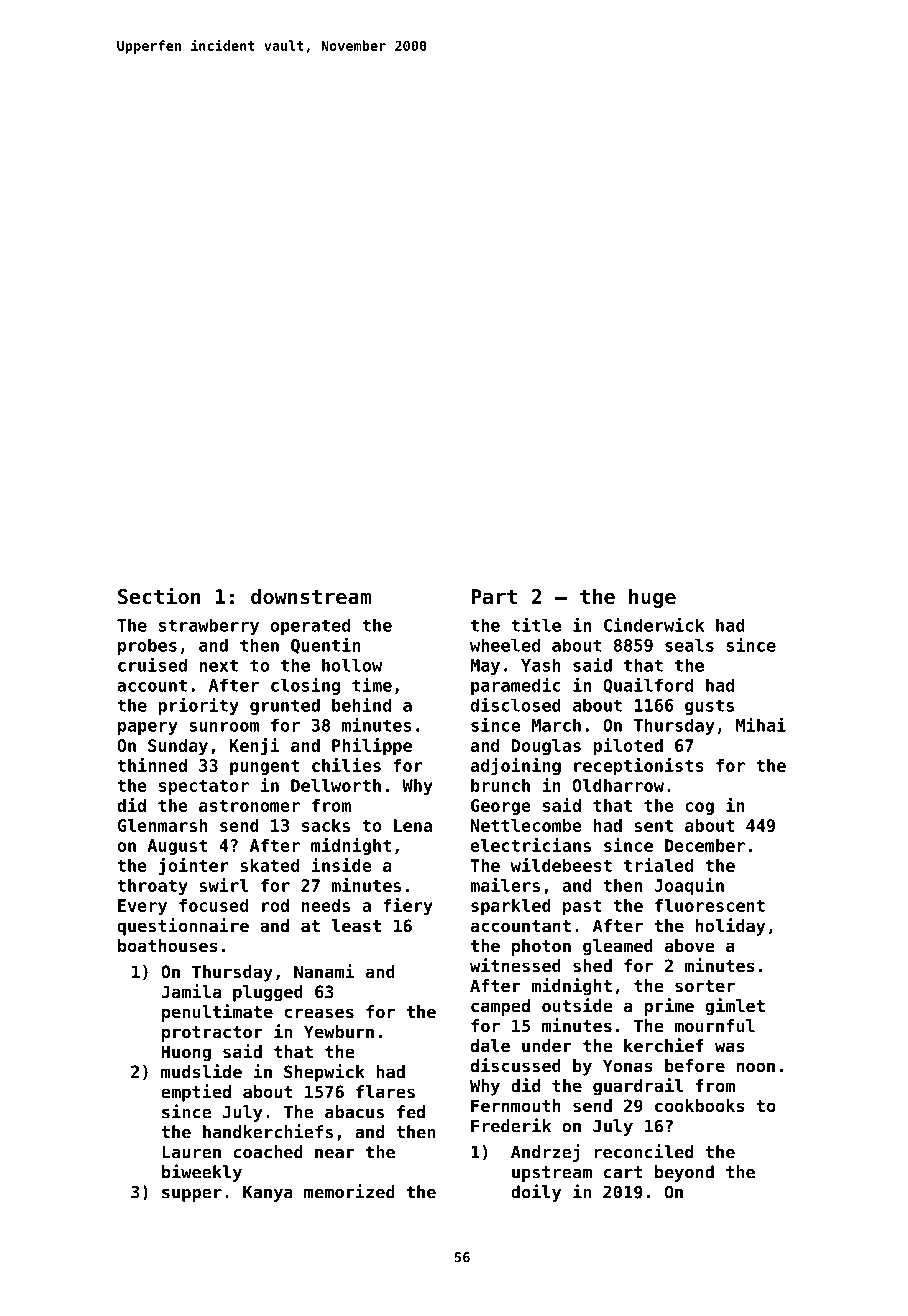  I want to click on Every, so click(142, 907).
